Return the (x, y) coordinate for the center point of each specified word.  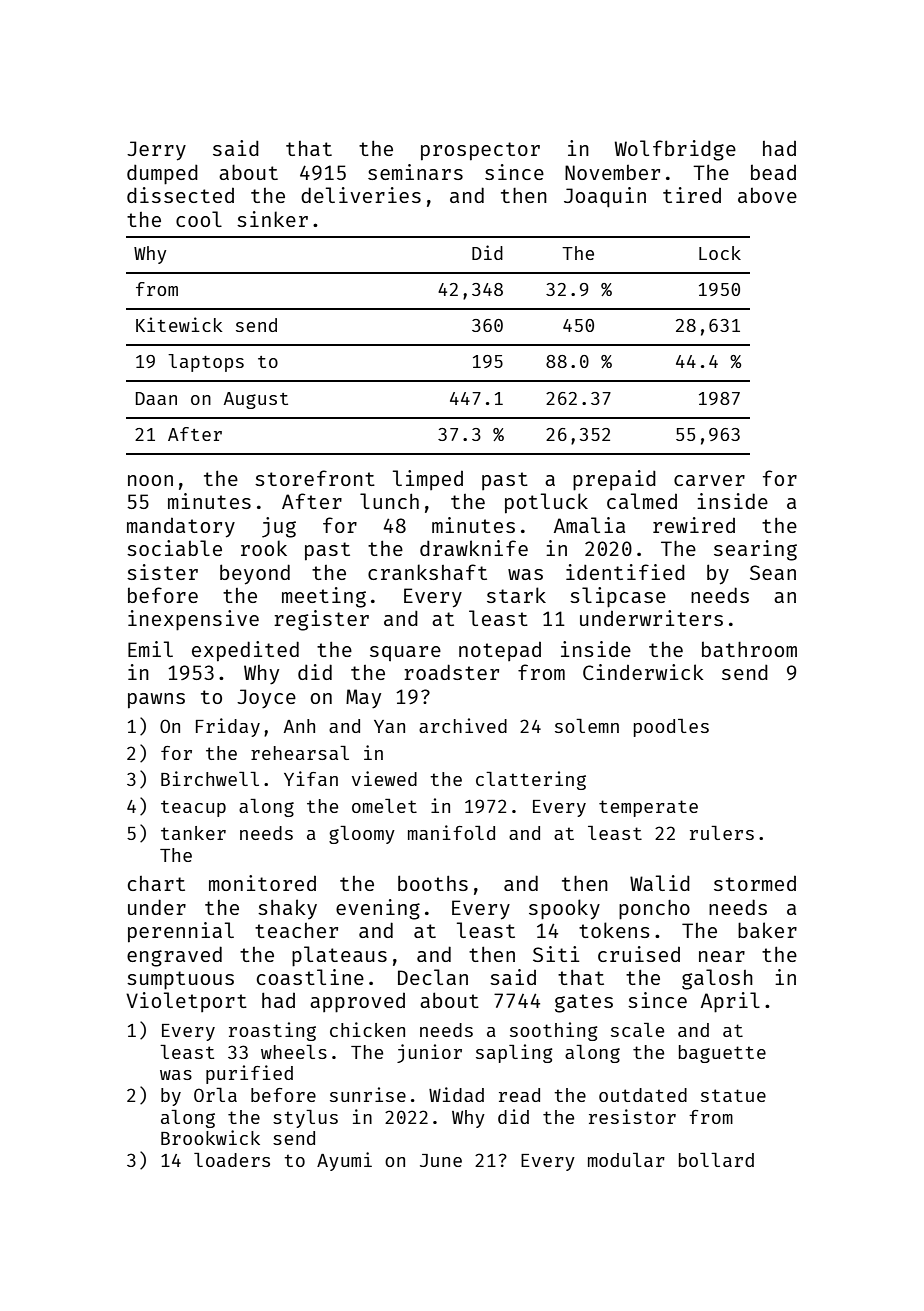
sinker (272, 219)
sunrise (368, 1094)
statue (733, 1095)
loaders (232, 1160)
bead (773, 172)
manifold (451, 832)
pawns (156, 701)
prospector (480, 151)
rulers (722, 833)
